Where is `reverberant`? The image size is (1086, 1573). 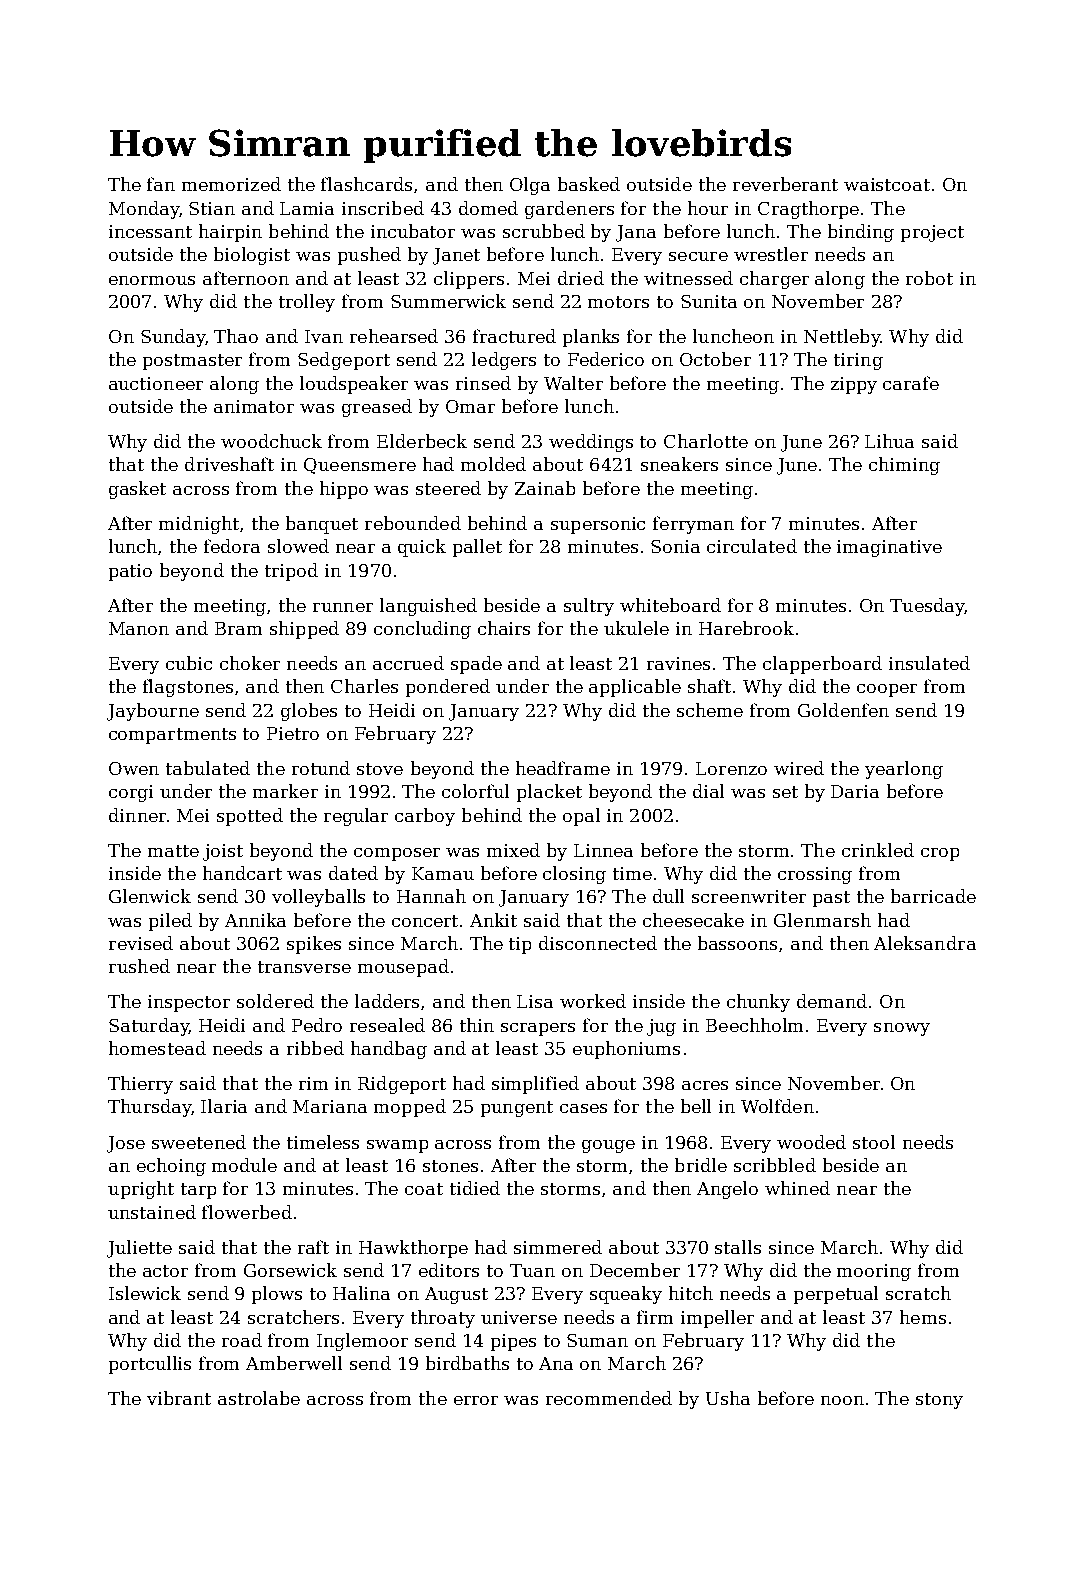
reverberant is located at coordinates (785, 184).
